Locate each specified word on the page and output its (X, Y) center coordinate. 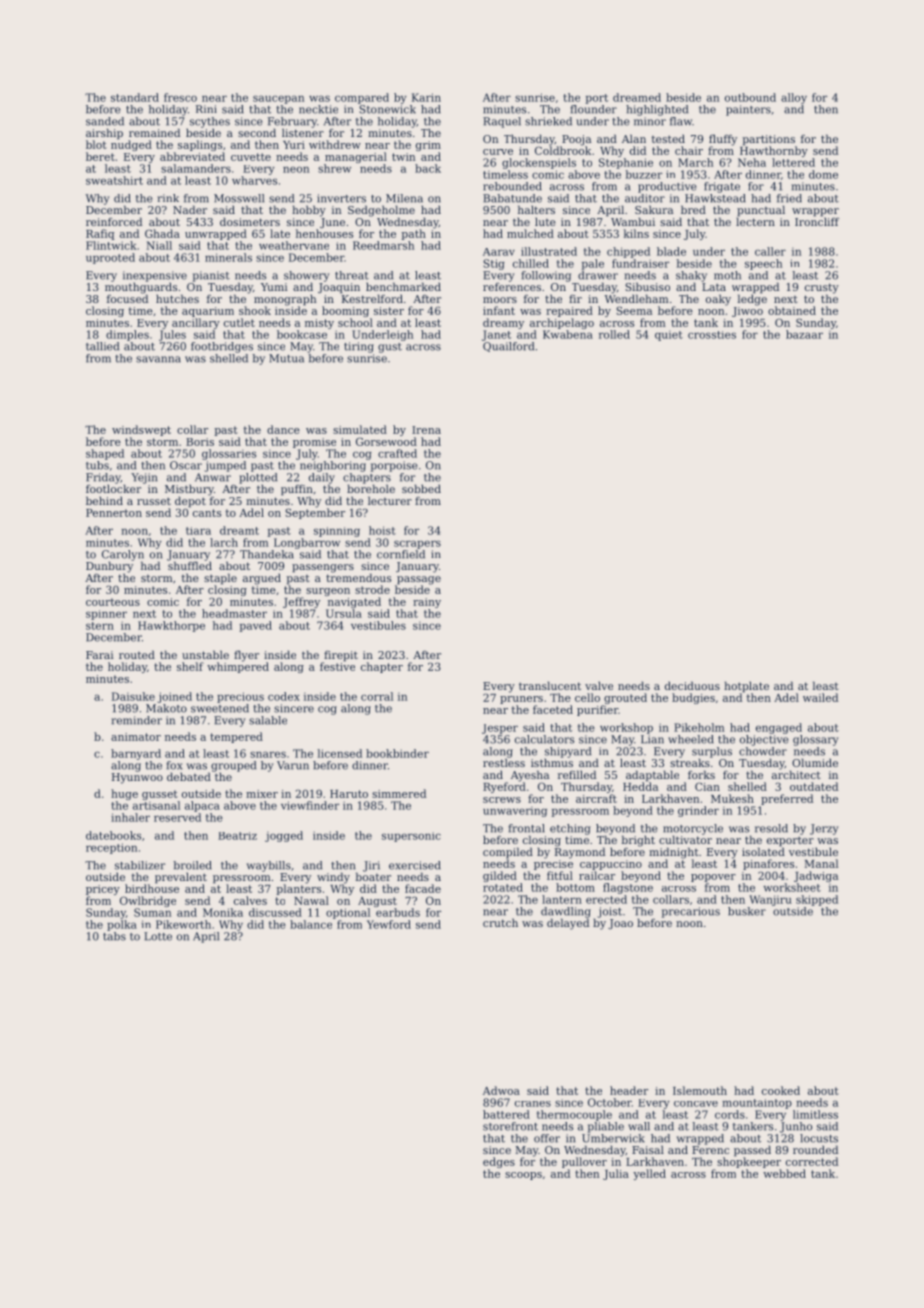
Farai (100, 655)
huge (124, 794)
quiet (669, 336)
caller (770, 251)
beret (100, 156)
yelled (649, 1174)
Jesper (500, 729)
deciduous (692, 685)
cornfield (401, 554)
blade (671, 251)
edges (499, 1162)
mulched (530, 233)
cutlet (239, 322)
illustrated (549, 251)
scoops (523, 1176)
